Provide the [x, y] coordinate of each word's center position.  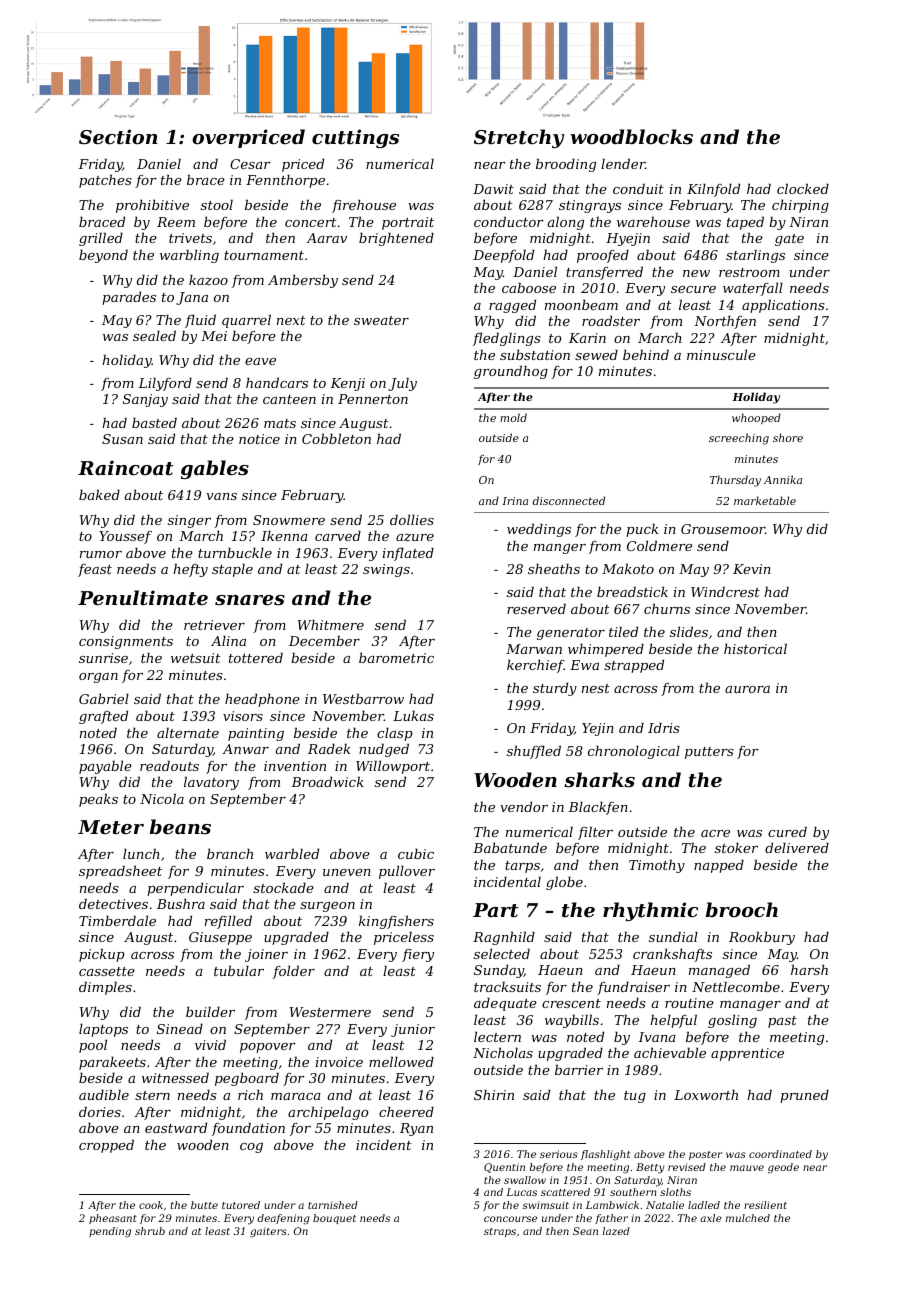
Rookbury [762, 938]
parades [129, 298]
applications [783, 306]
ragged [512, 306]
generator [571, 634]
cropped [106, 1146]
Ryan [416, 1129]
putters [709, 753]
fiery [418, 955]
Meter [111, 827]
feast [95, 570]
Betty [650, 1168]
